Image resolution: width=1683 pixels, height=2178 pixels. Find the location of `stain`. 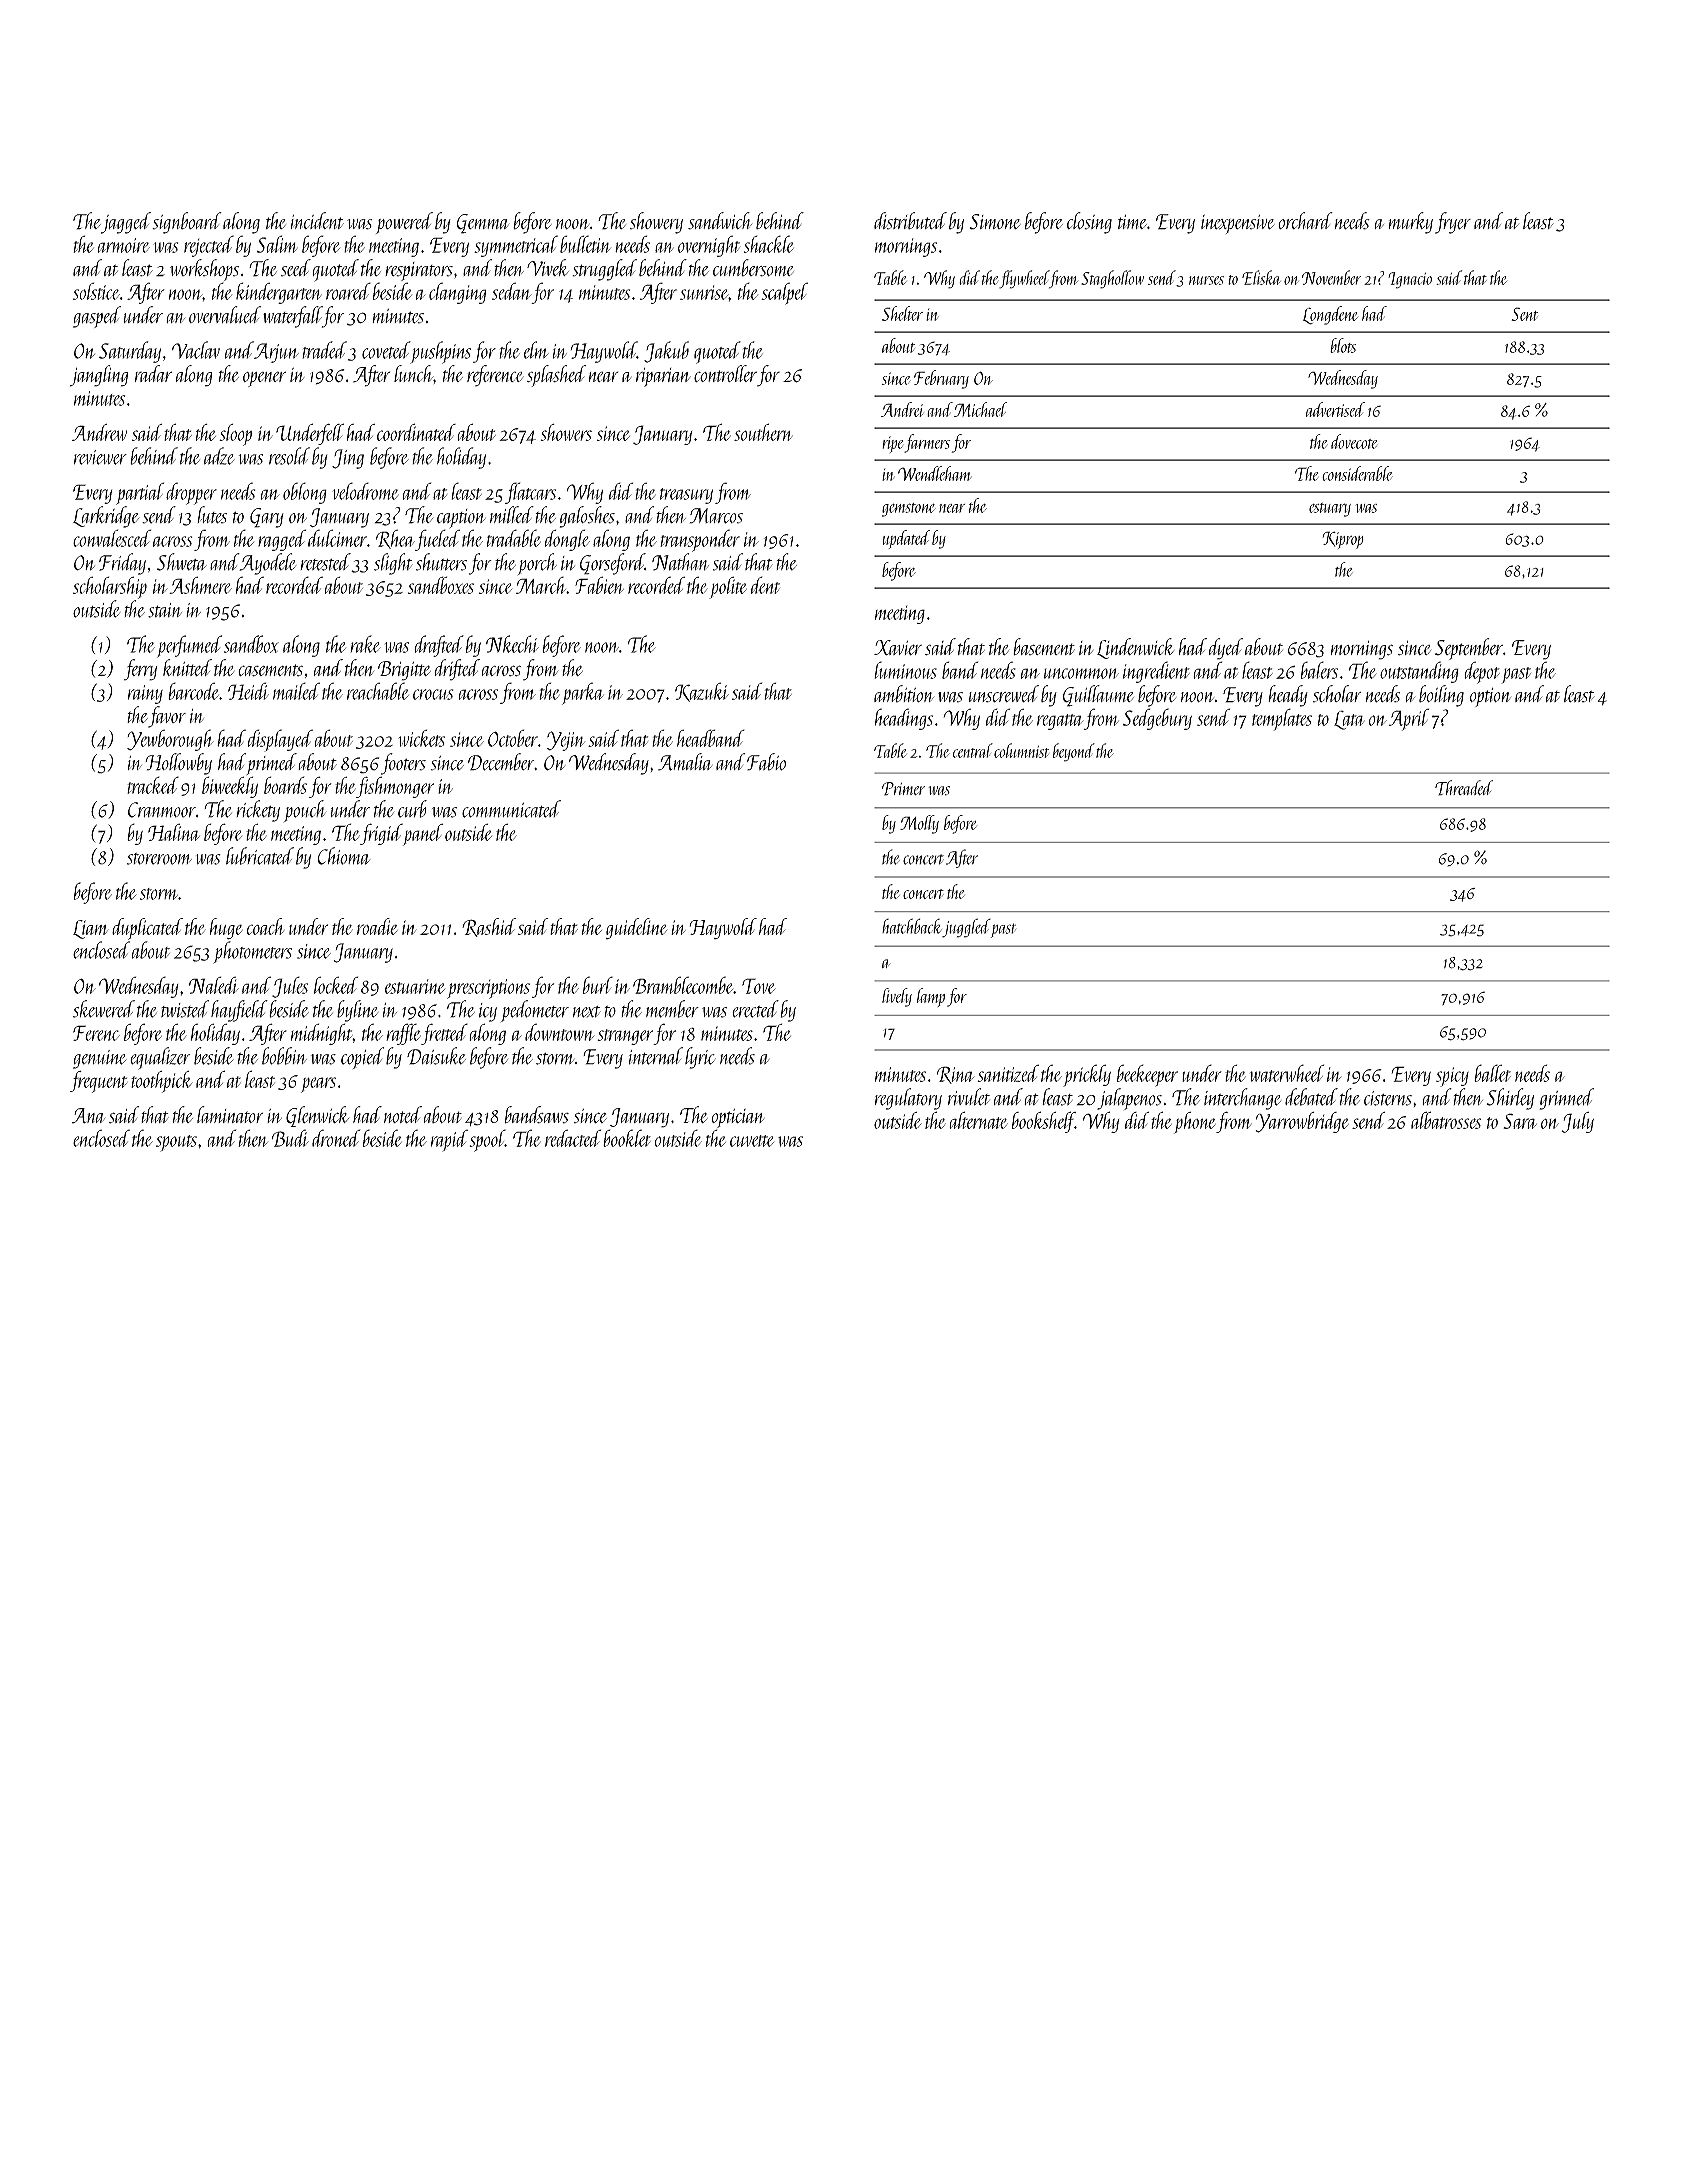

stain is located at coordinates (165, 610).
